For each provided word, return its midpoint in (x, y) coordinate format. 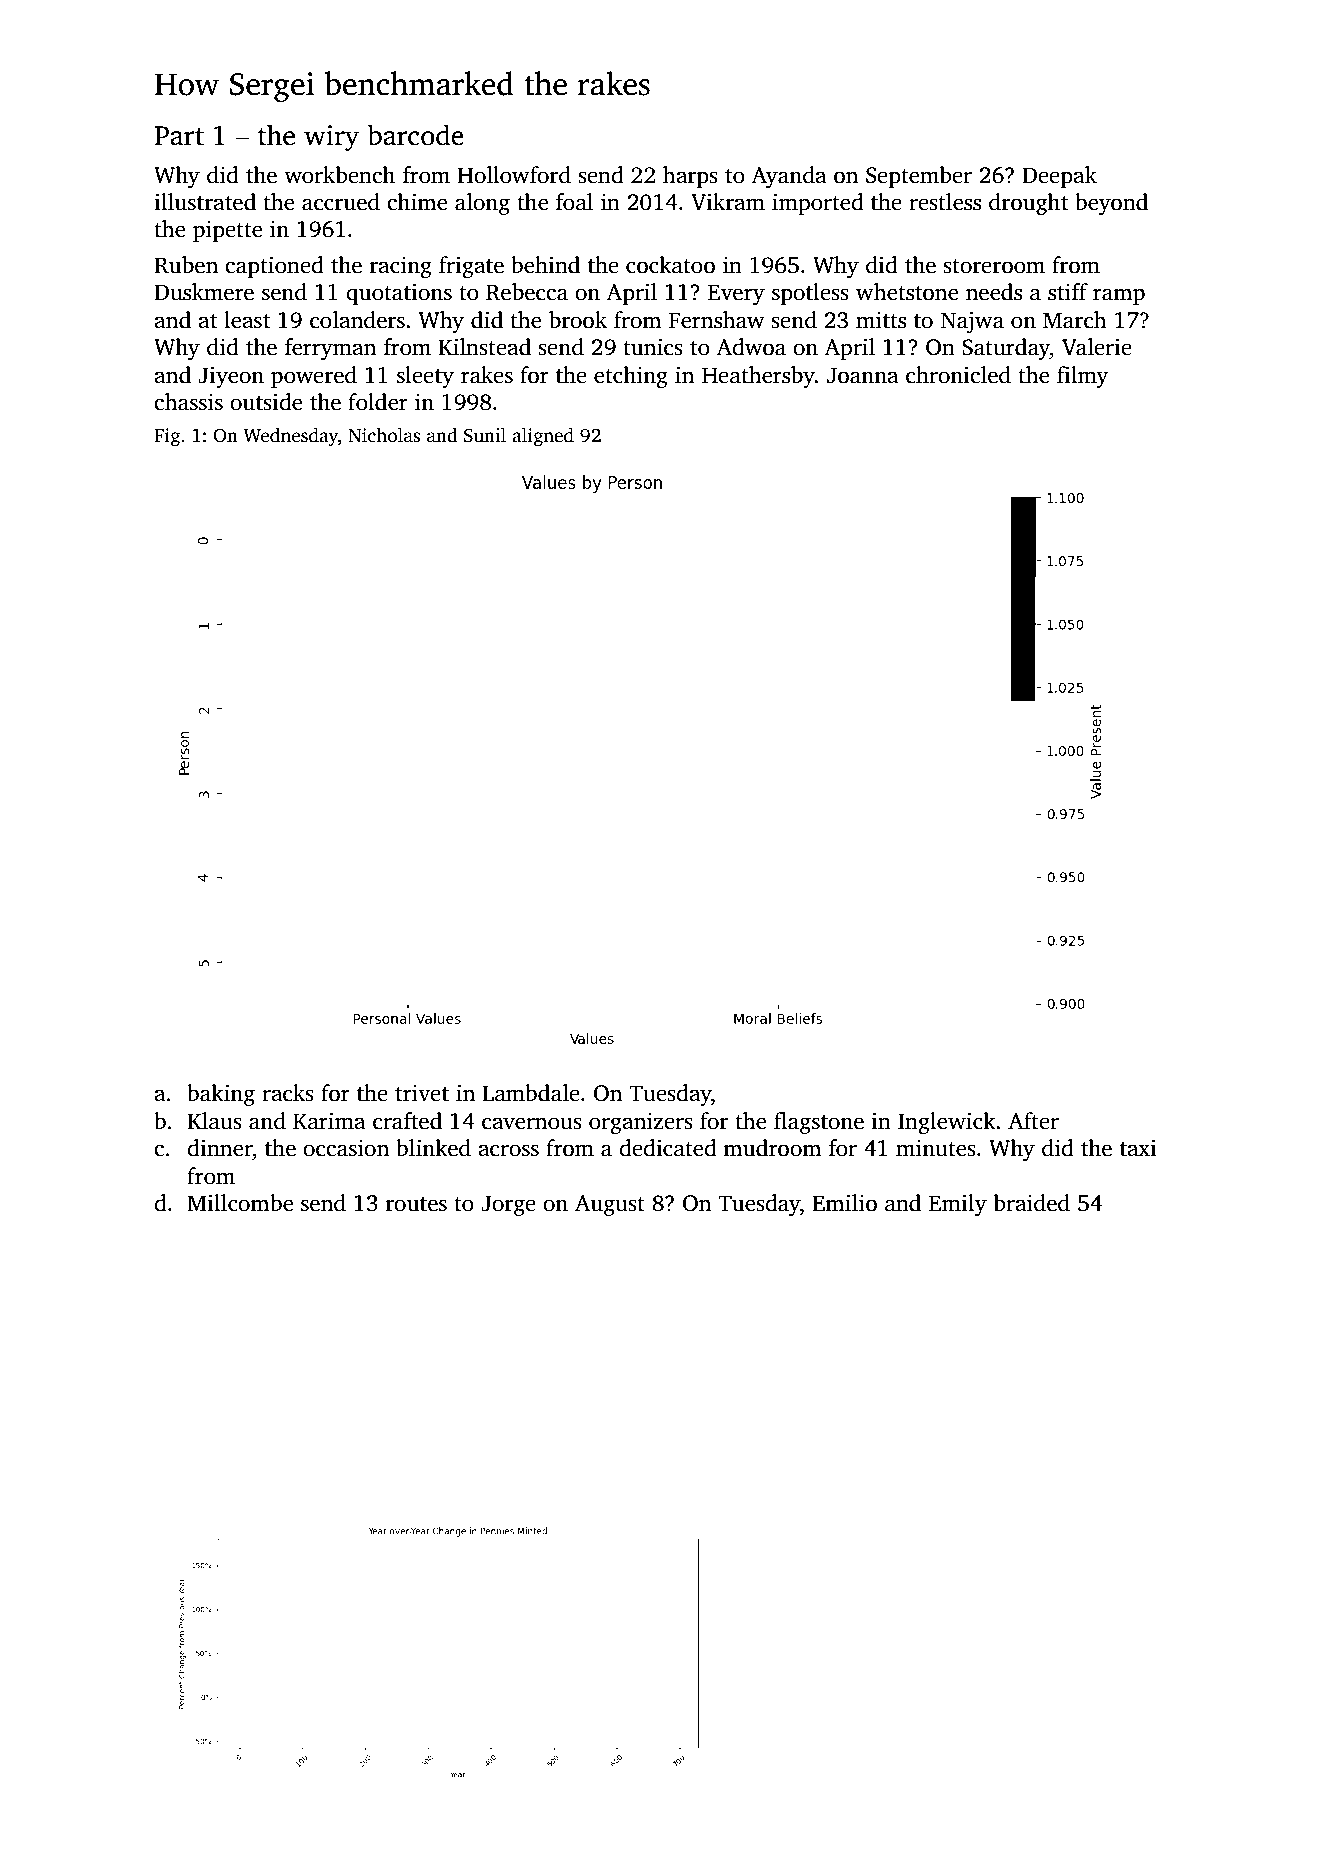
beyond (1111, 204)
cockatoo (670, 265)
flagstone (819, 1123)
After (1033, 1121)
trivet (422, 1093)
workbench (339, 175)
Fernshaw (717, 320)
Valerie (1097, 347)
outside (266, 402)
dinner (220, 1148)
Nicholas (384, 435)
